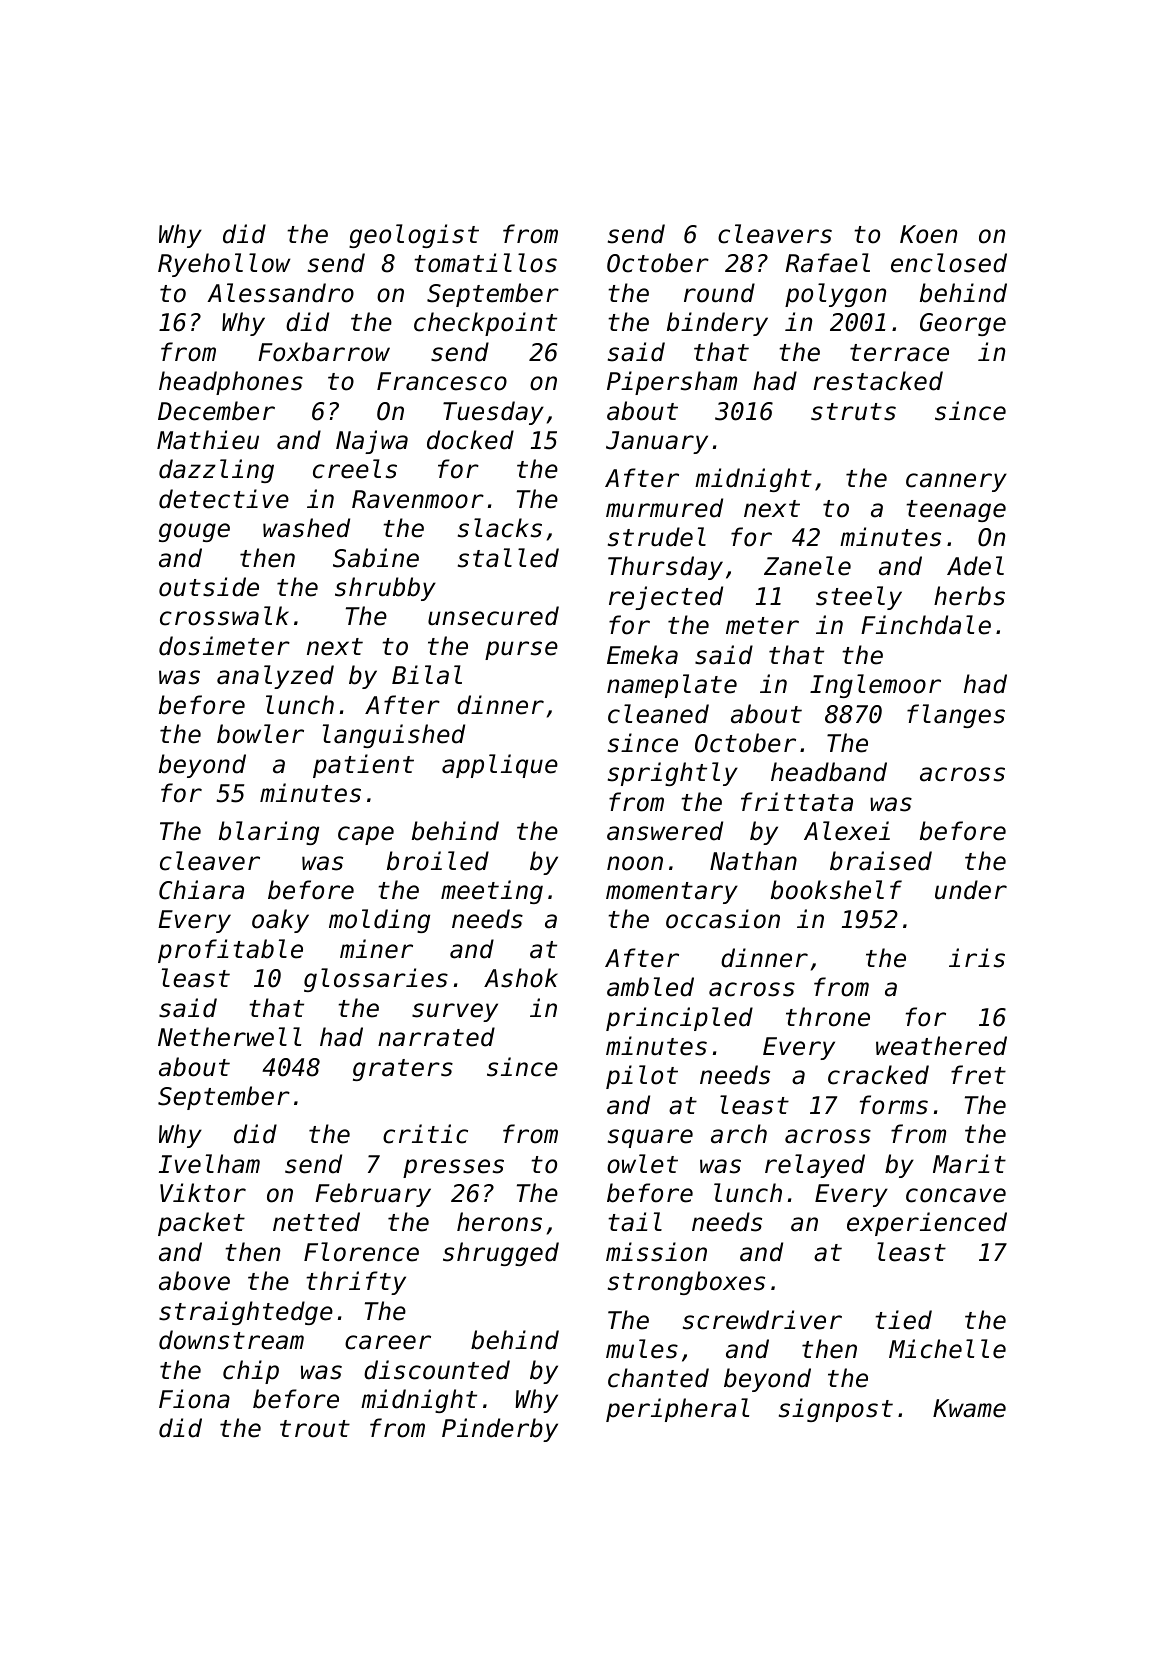 The width and height of the screenshot is (1165, 1654). What do you see at coordinates (209, 1164) in the screenshot?
I see `Ivelham` at bounding box center [209, 1164].
